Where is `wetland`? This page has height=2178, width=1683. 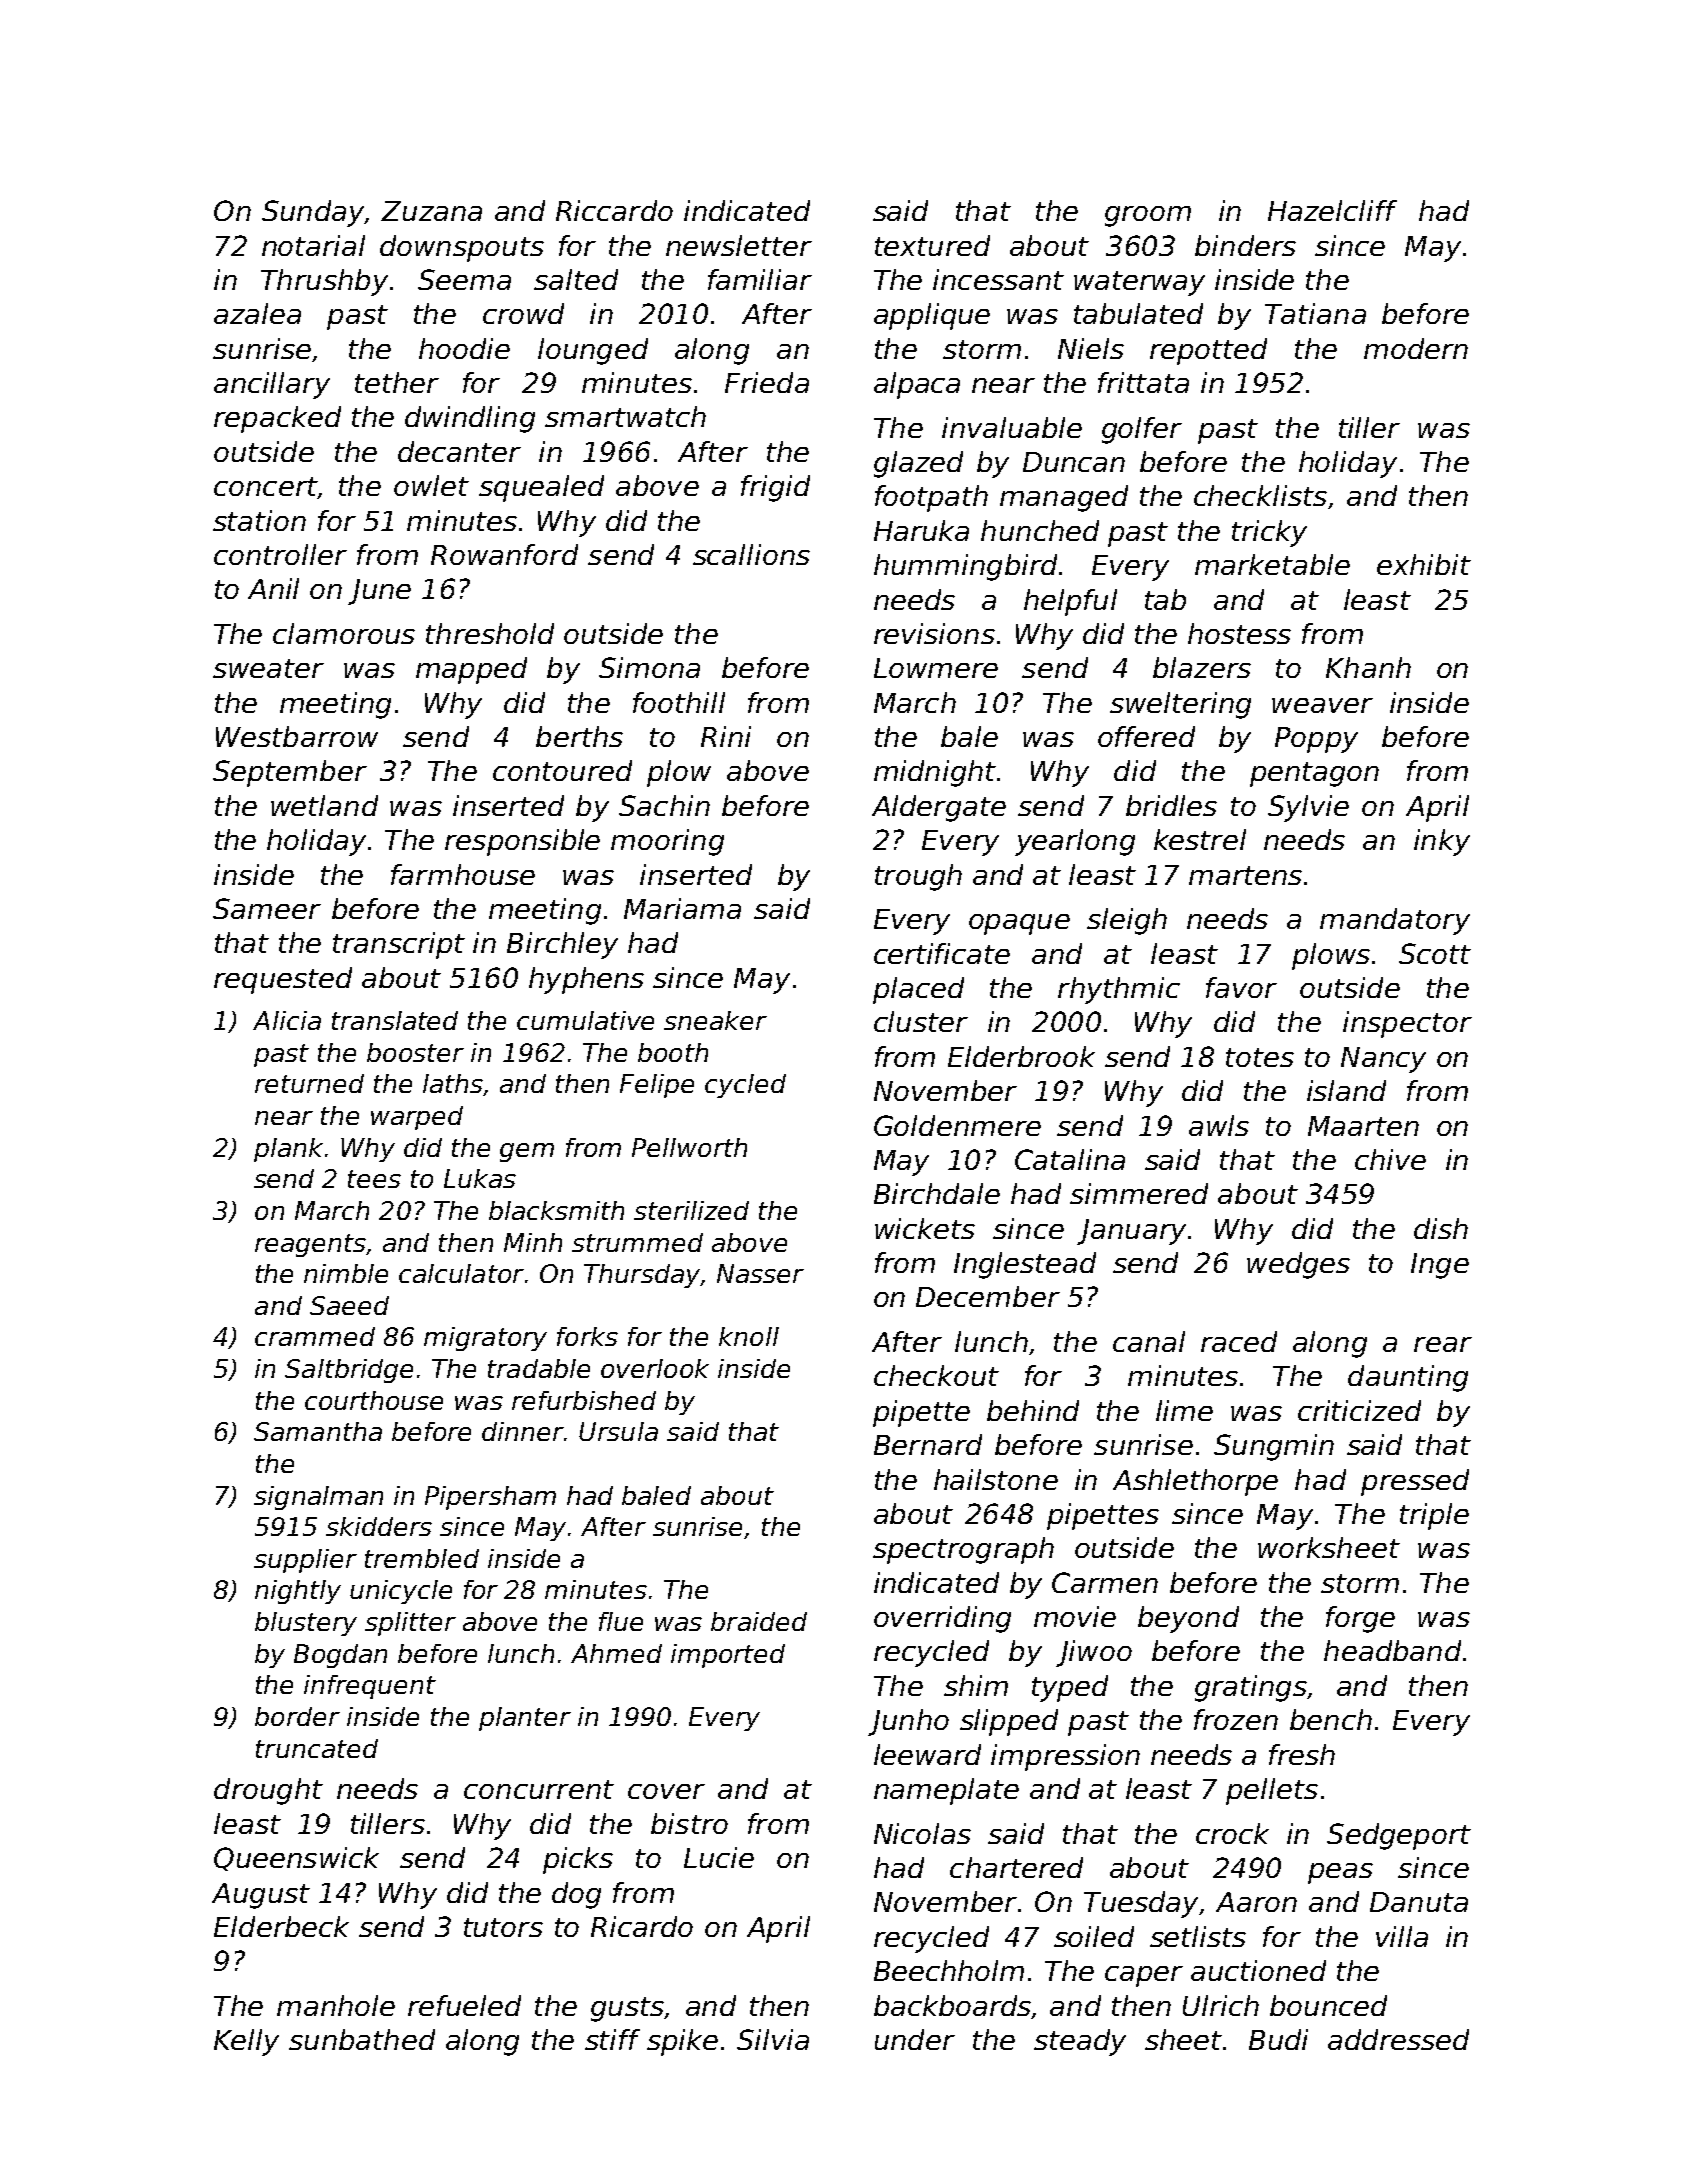
wetland is located at coordinates (324, 805).
